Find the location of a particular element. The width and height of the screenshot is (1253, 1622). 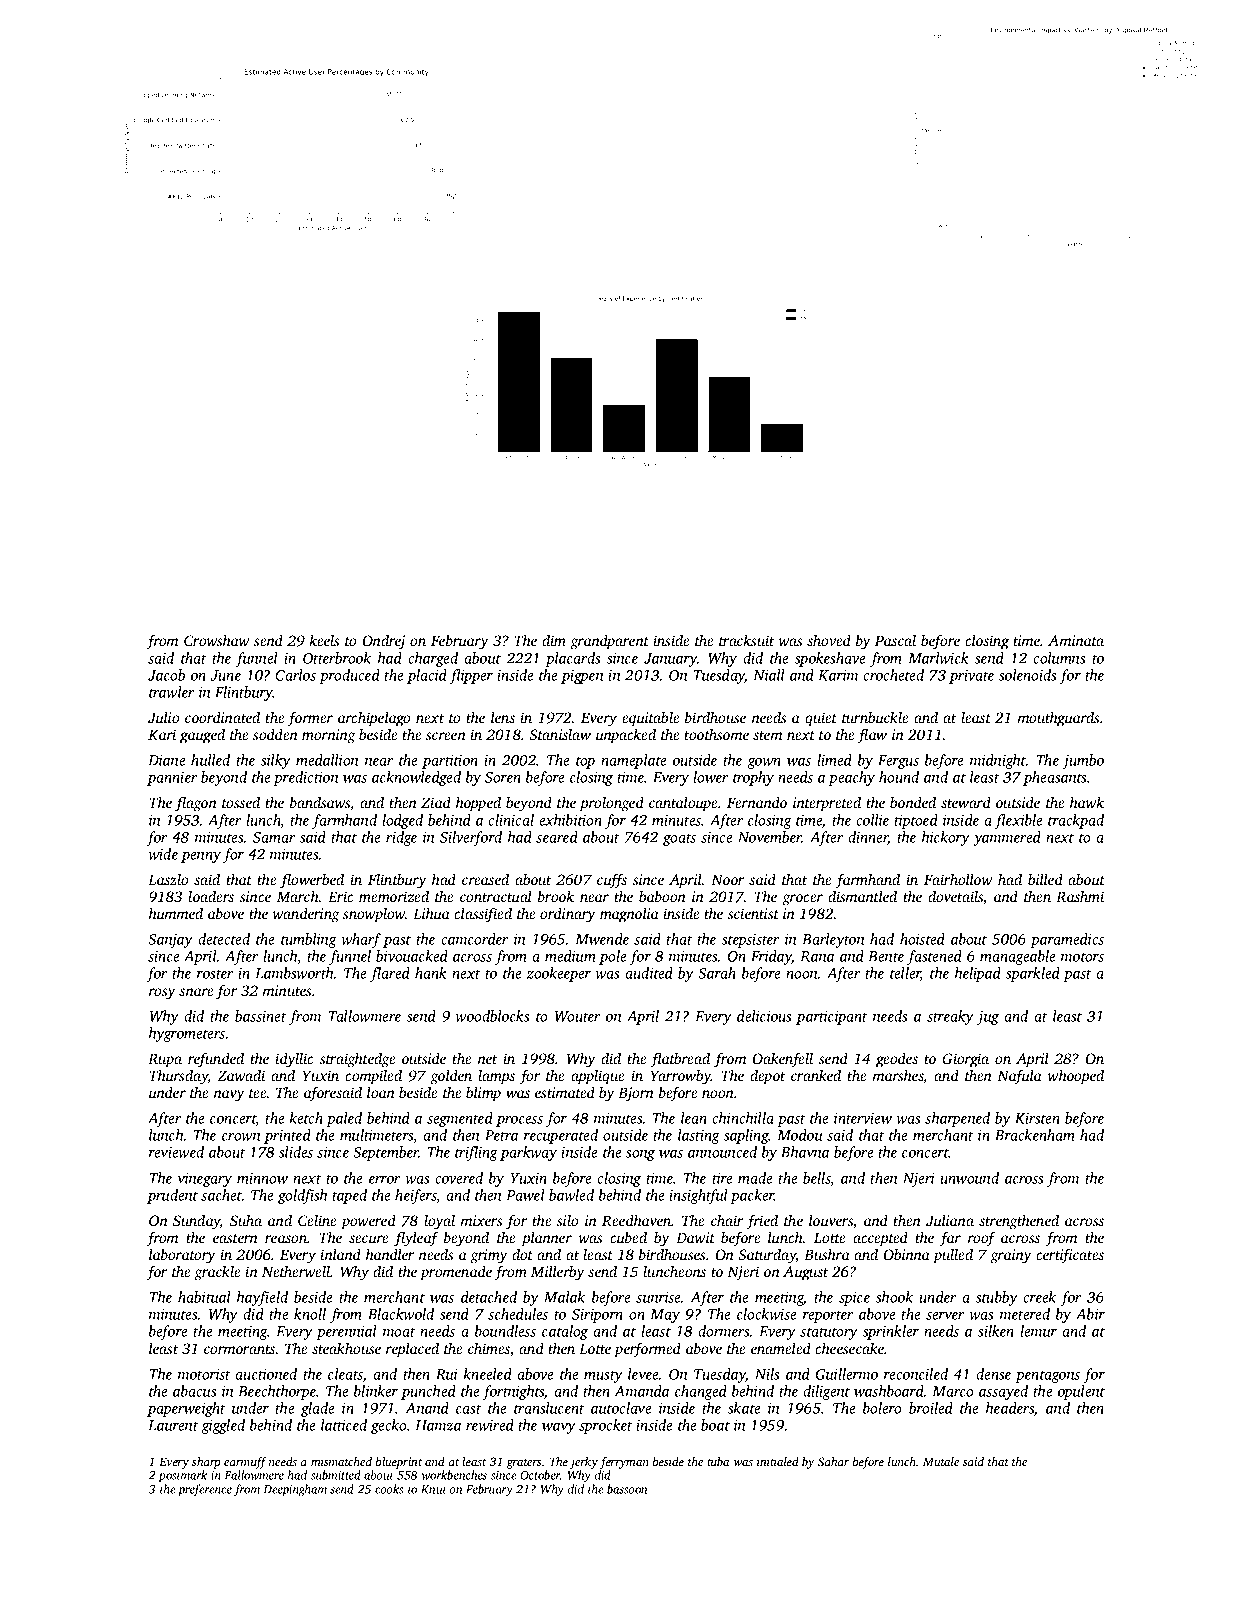

contractual is located at coordinates (496, 896).
